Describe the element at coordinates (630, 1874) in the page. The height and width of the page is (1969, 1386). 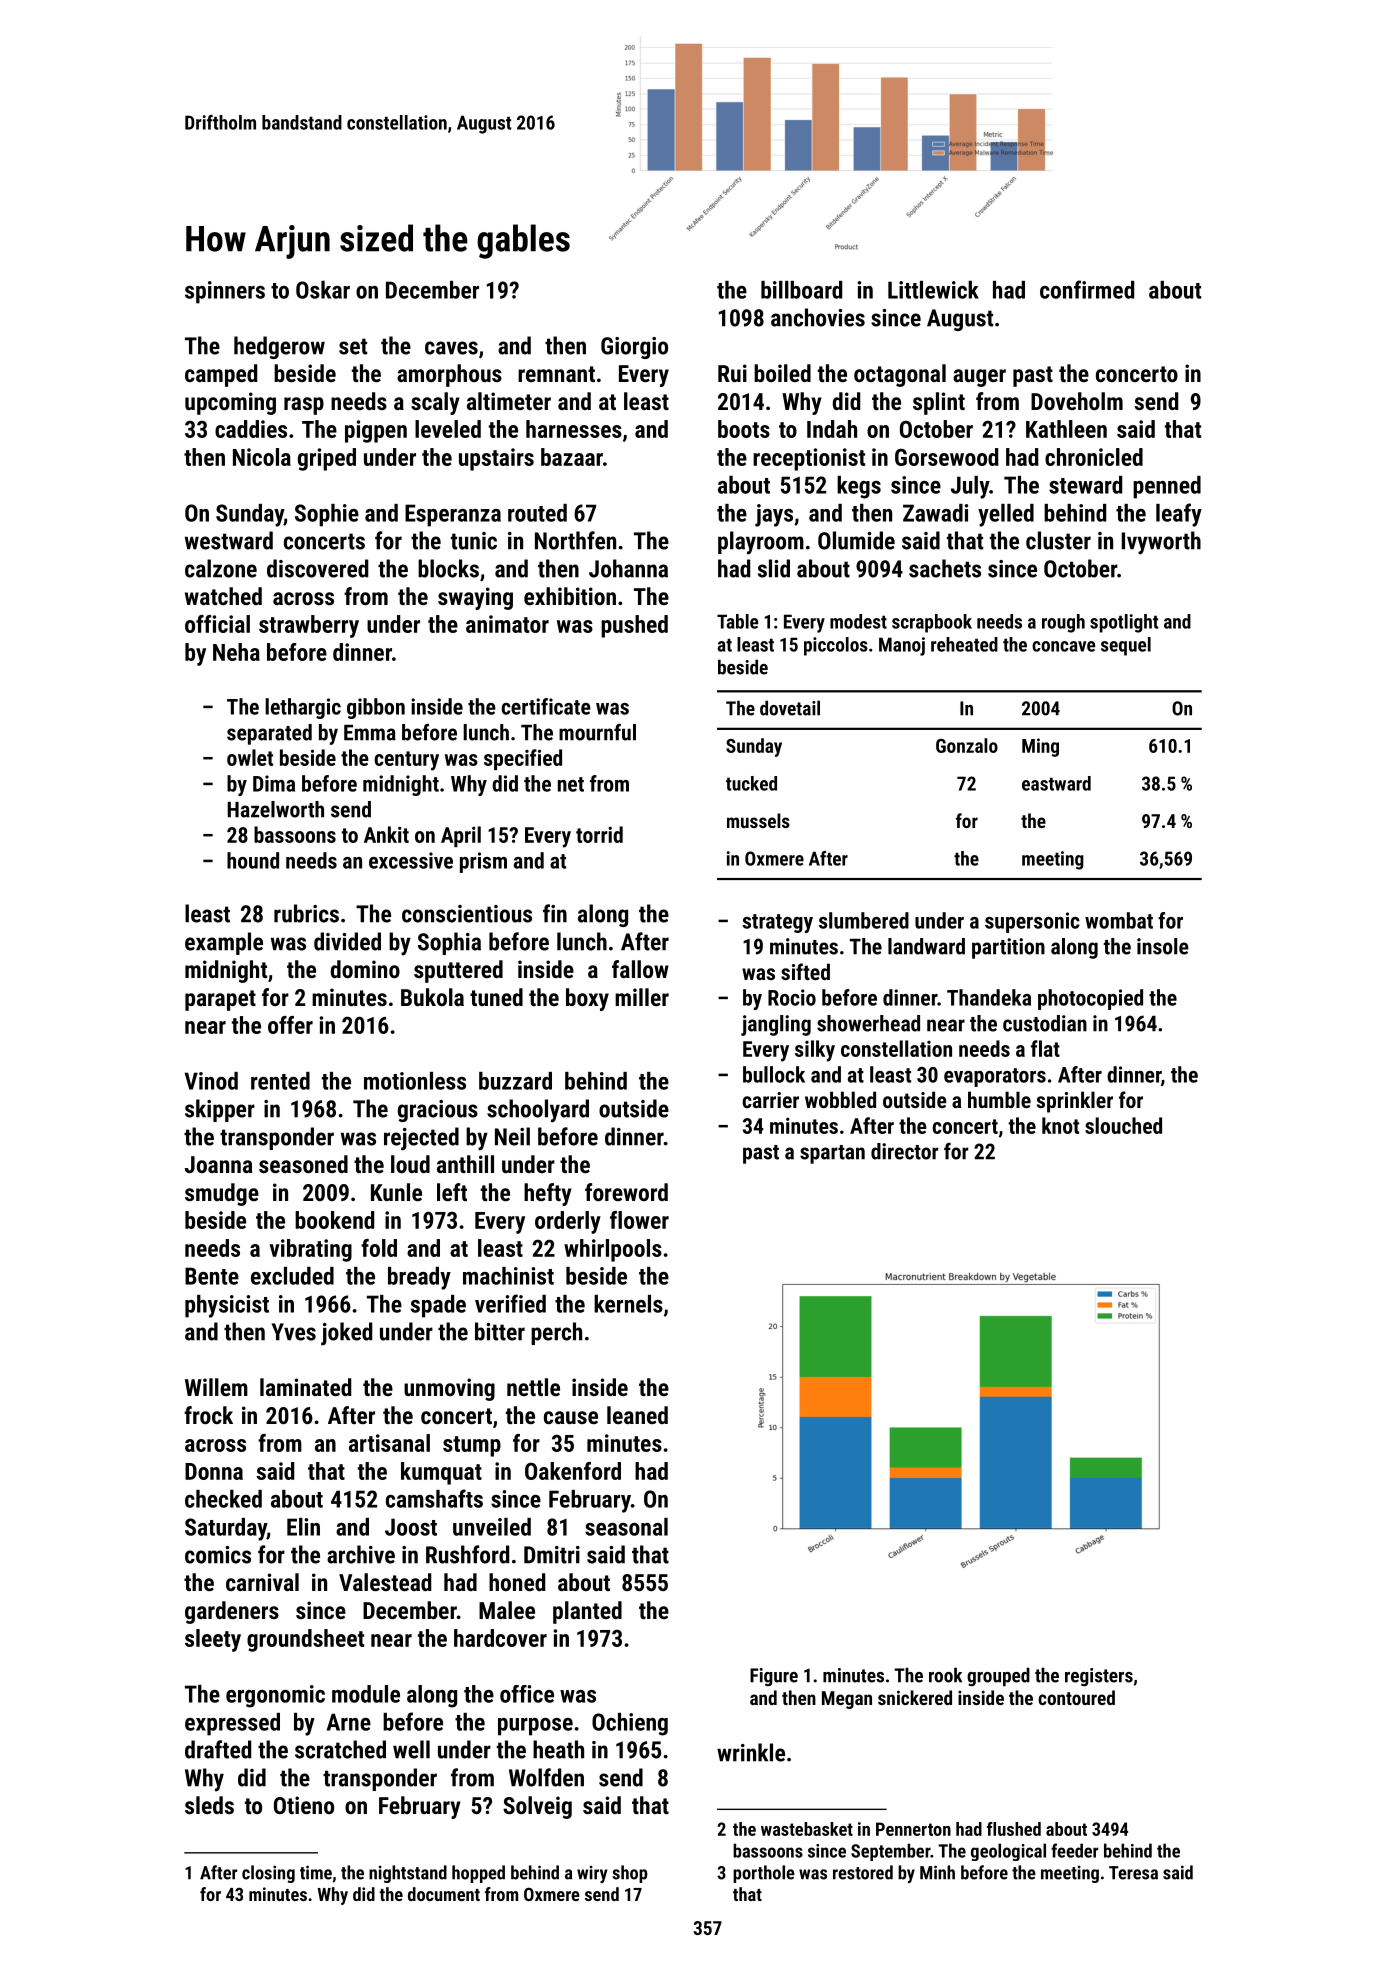
I see `shop` at that location.
